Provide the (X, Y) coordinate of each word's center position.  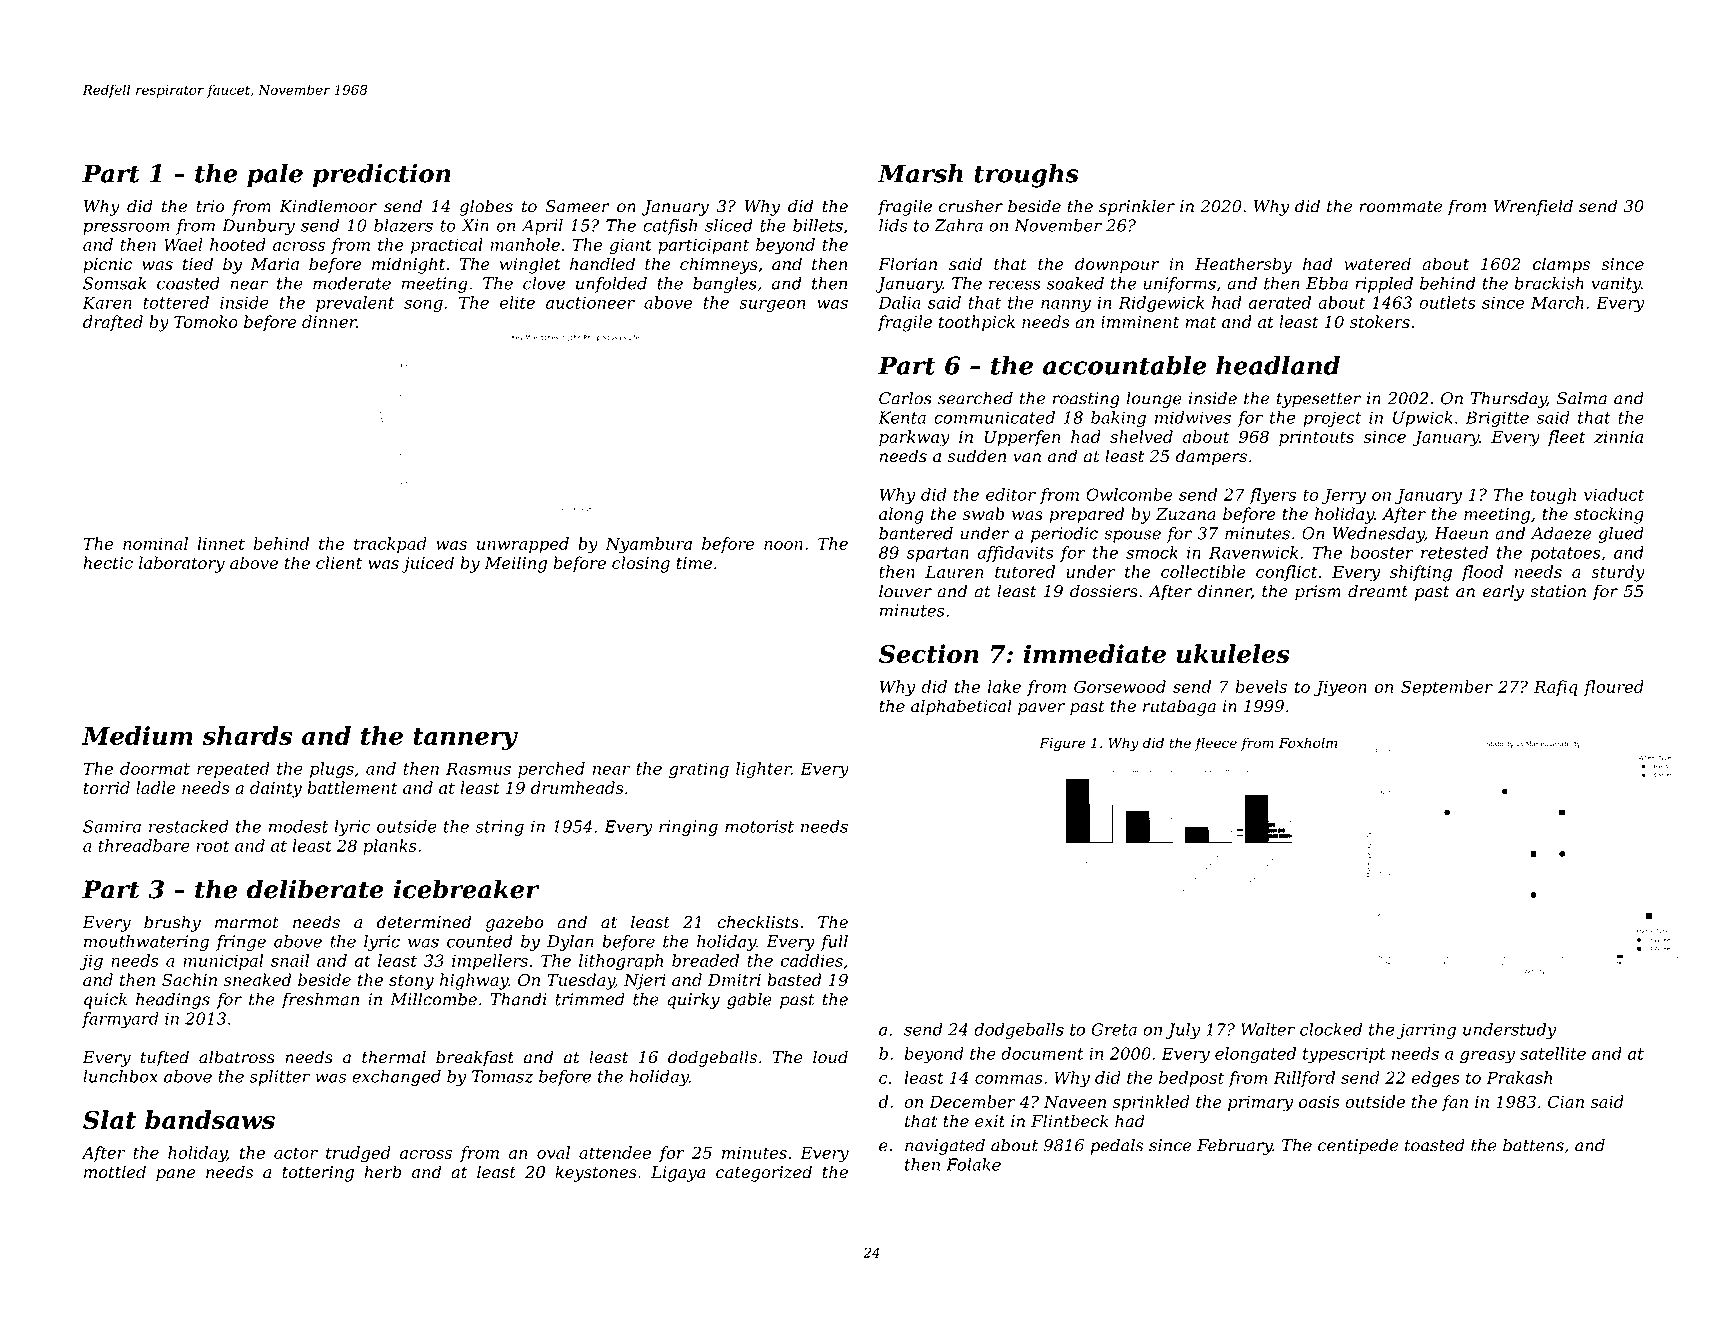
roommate (1400, 207)
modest (298, 826)
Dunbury (258, 227)
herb (382, 1172)
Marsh (920, 173)
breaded (705, 960)
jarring (1426, 1031)
